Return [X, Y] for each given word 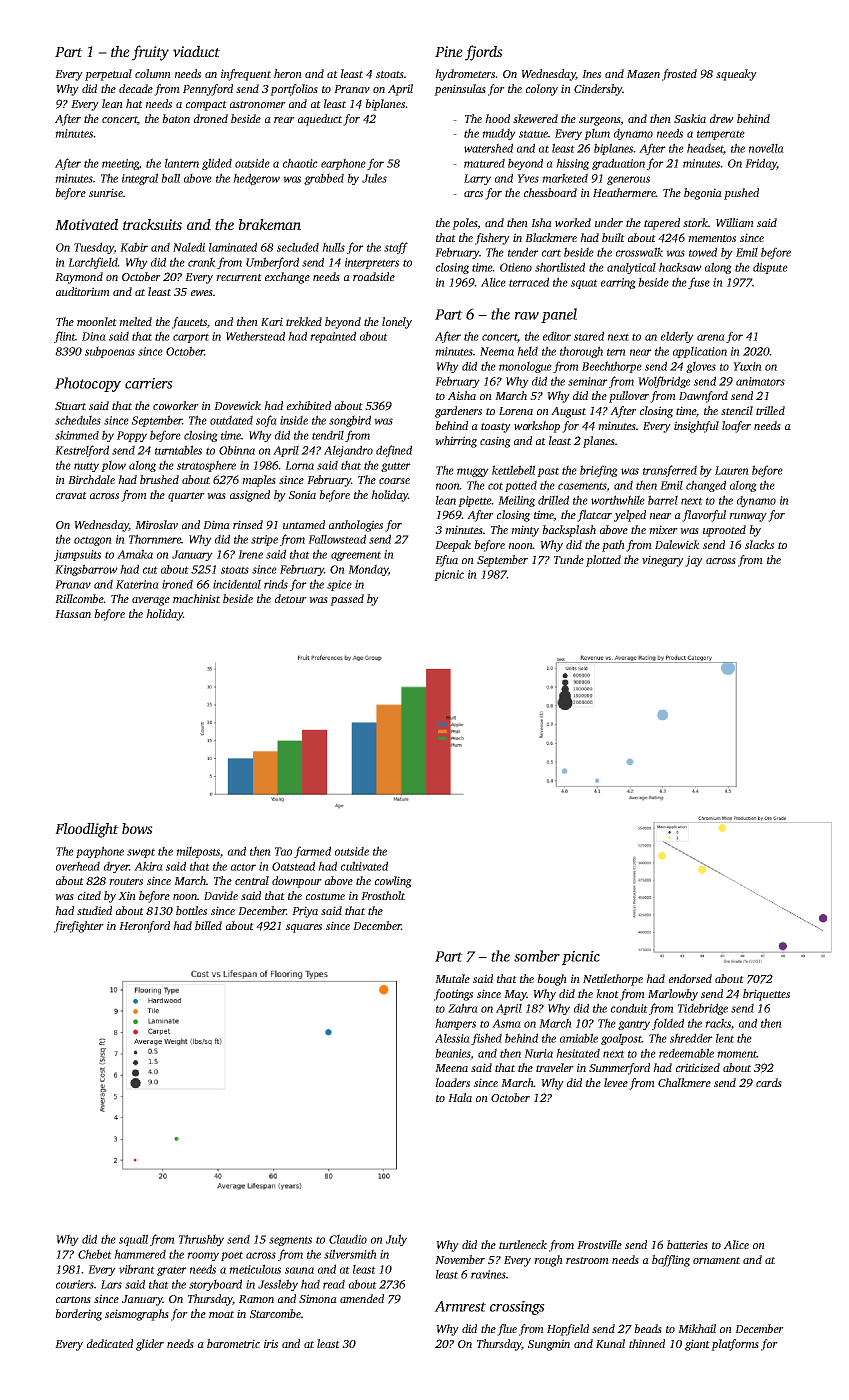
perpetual [108, 75]
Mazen [643, 74]
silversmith [350, 1254]
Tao [283, 851]
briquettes [766, 995]
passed [347, 600]
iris [271, 1343]
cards [769, 1082]
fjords [484, 53]
